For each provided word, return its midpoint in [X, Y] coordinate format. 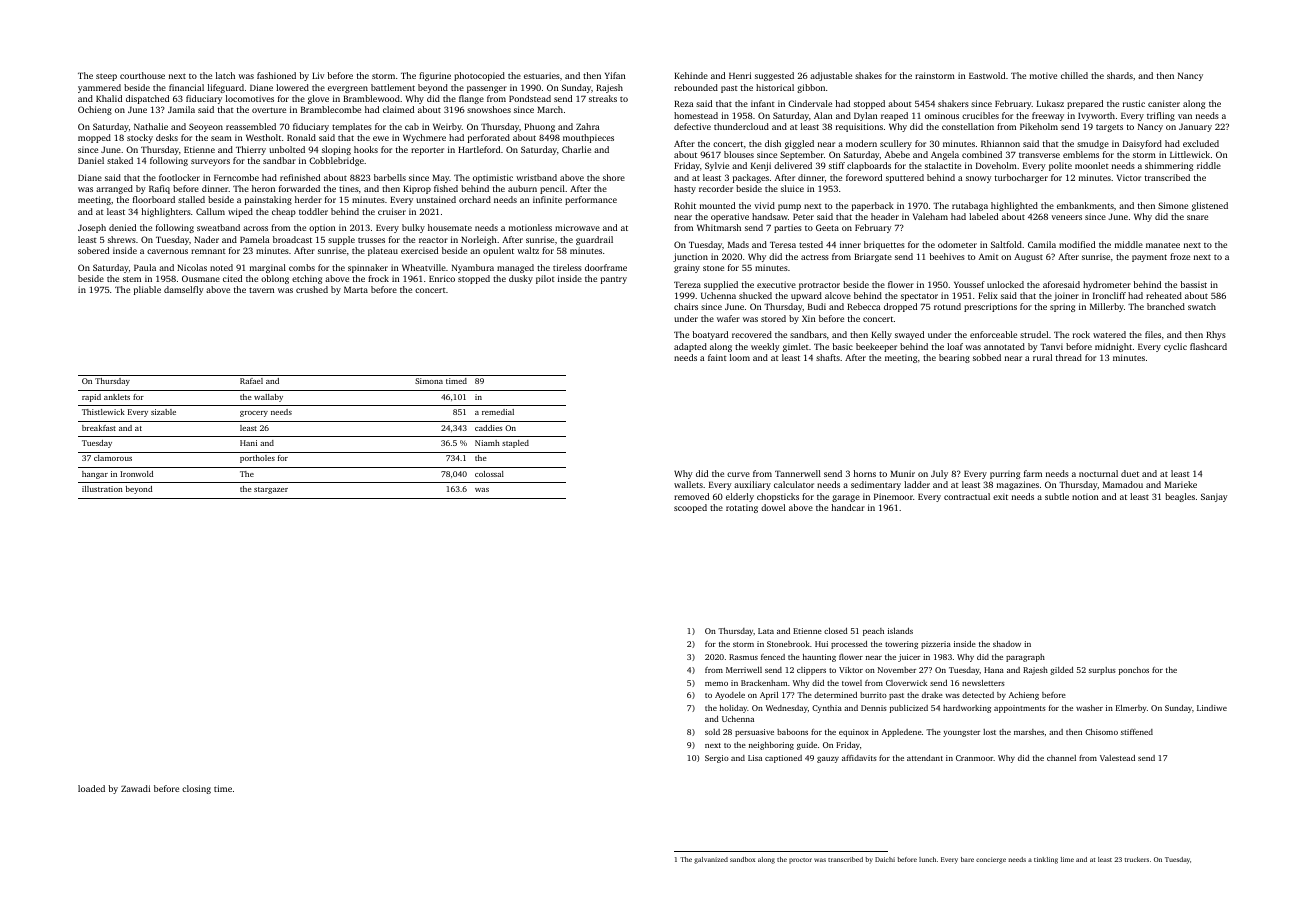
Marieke [1180, 484]
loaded [91, 788]
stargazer [271, 490]
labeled [983, 216]
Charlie [576, 149]
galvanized [711, 860]
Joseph [92, 228]
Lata [766, 631]
